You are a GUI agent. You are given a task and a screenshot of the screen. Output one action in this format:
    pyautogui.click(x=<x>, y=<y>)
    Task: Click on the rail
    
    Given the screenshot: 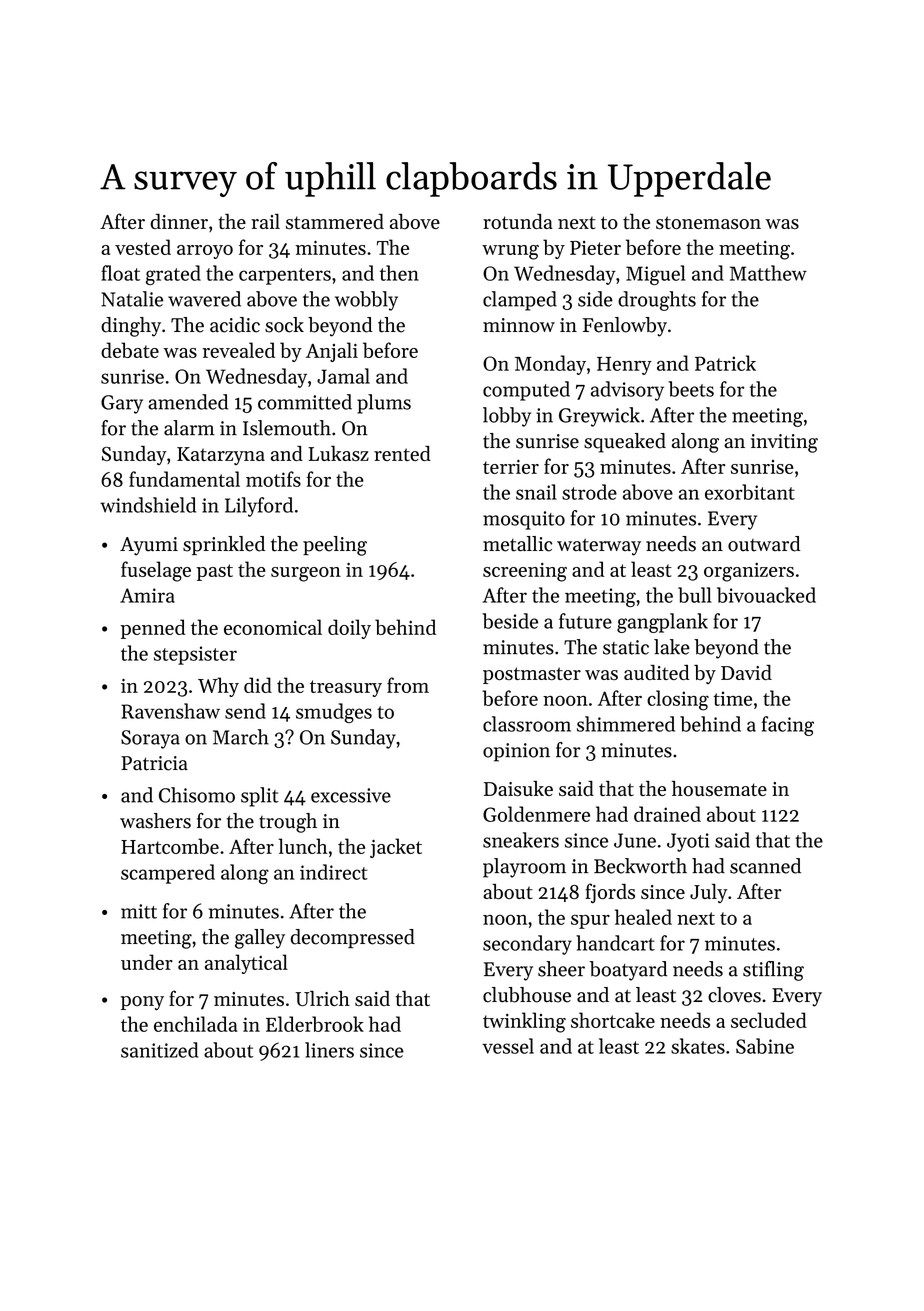 What is the action you would take?
    pyautogui.click(x=265, y=221)
